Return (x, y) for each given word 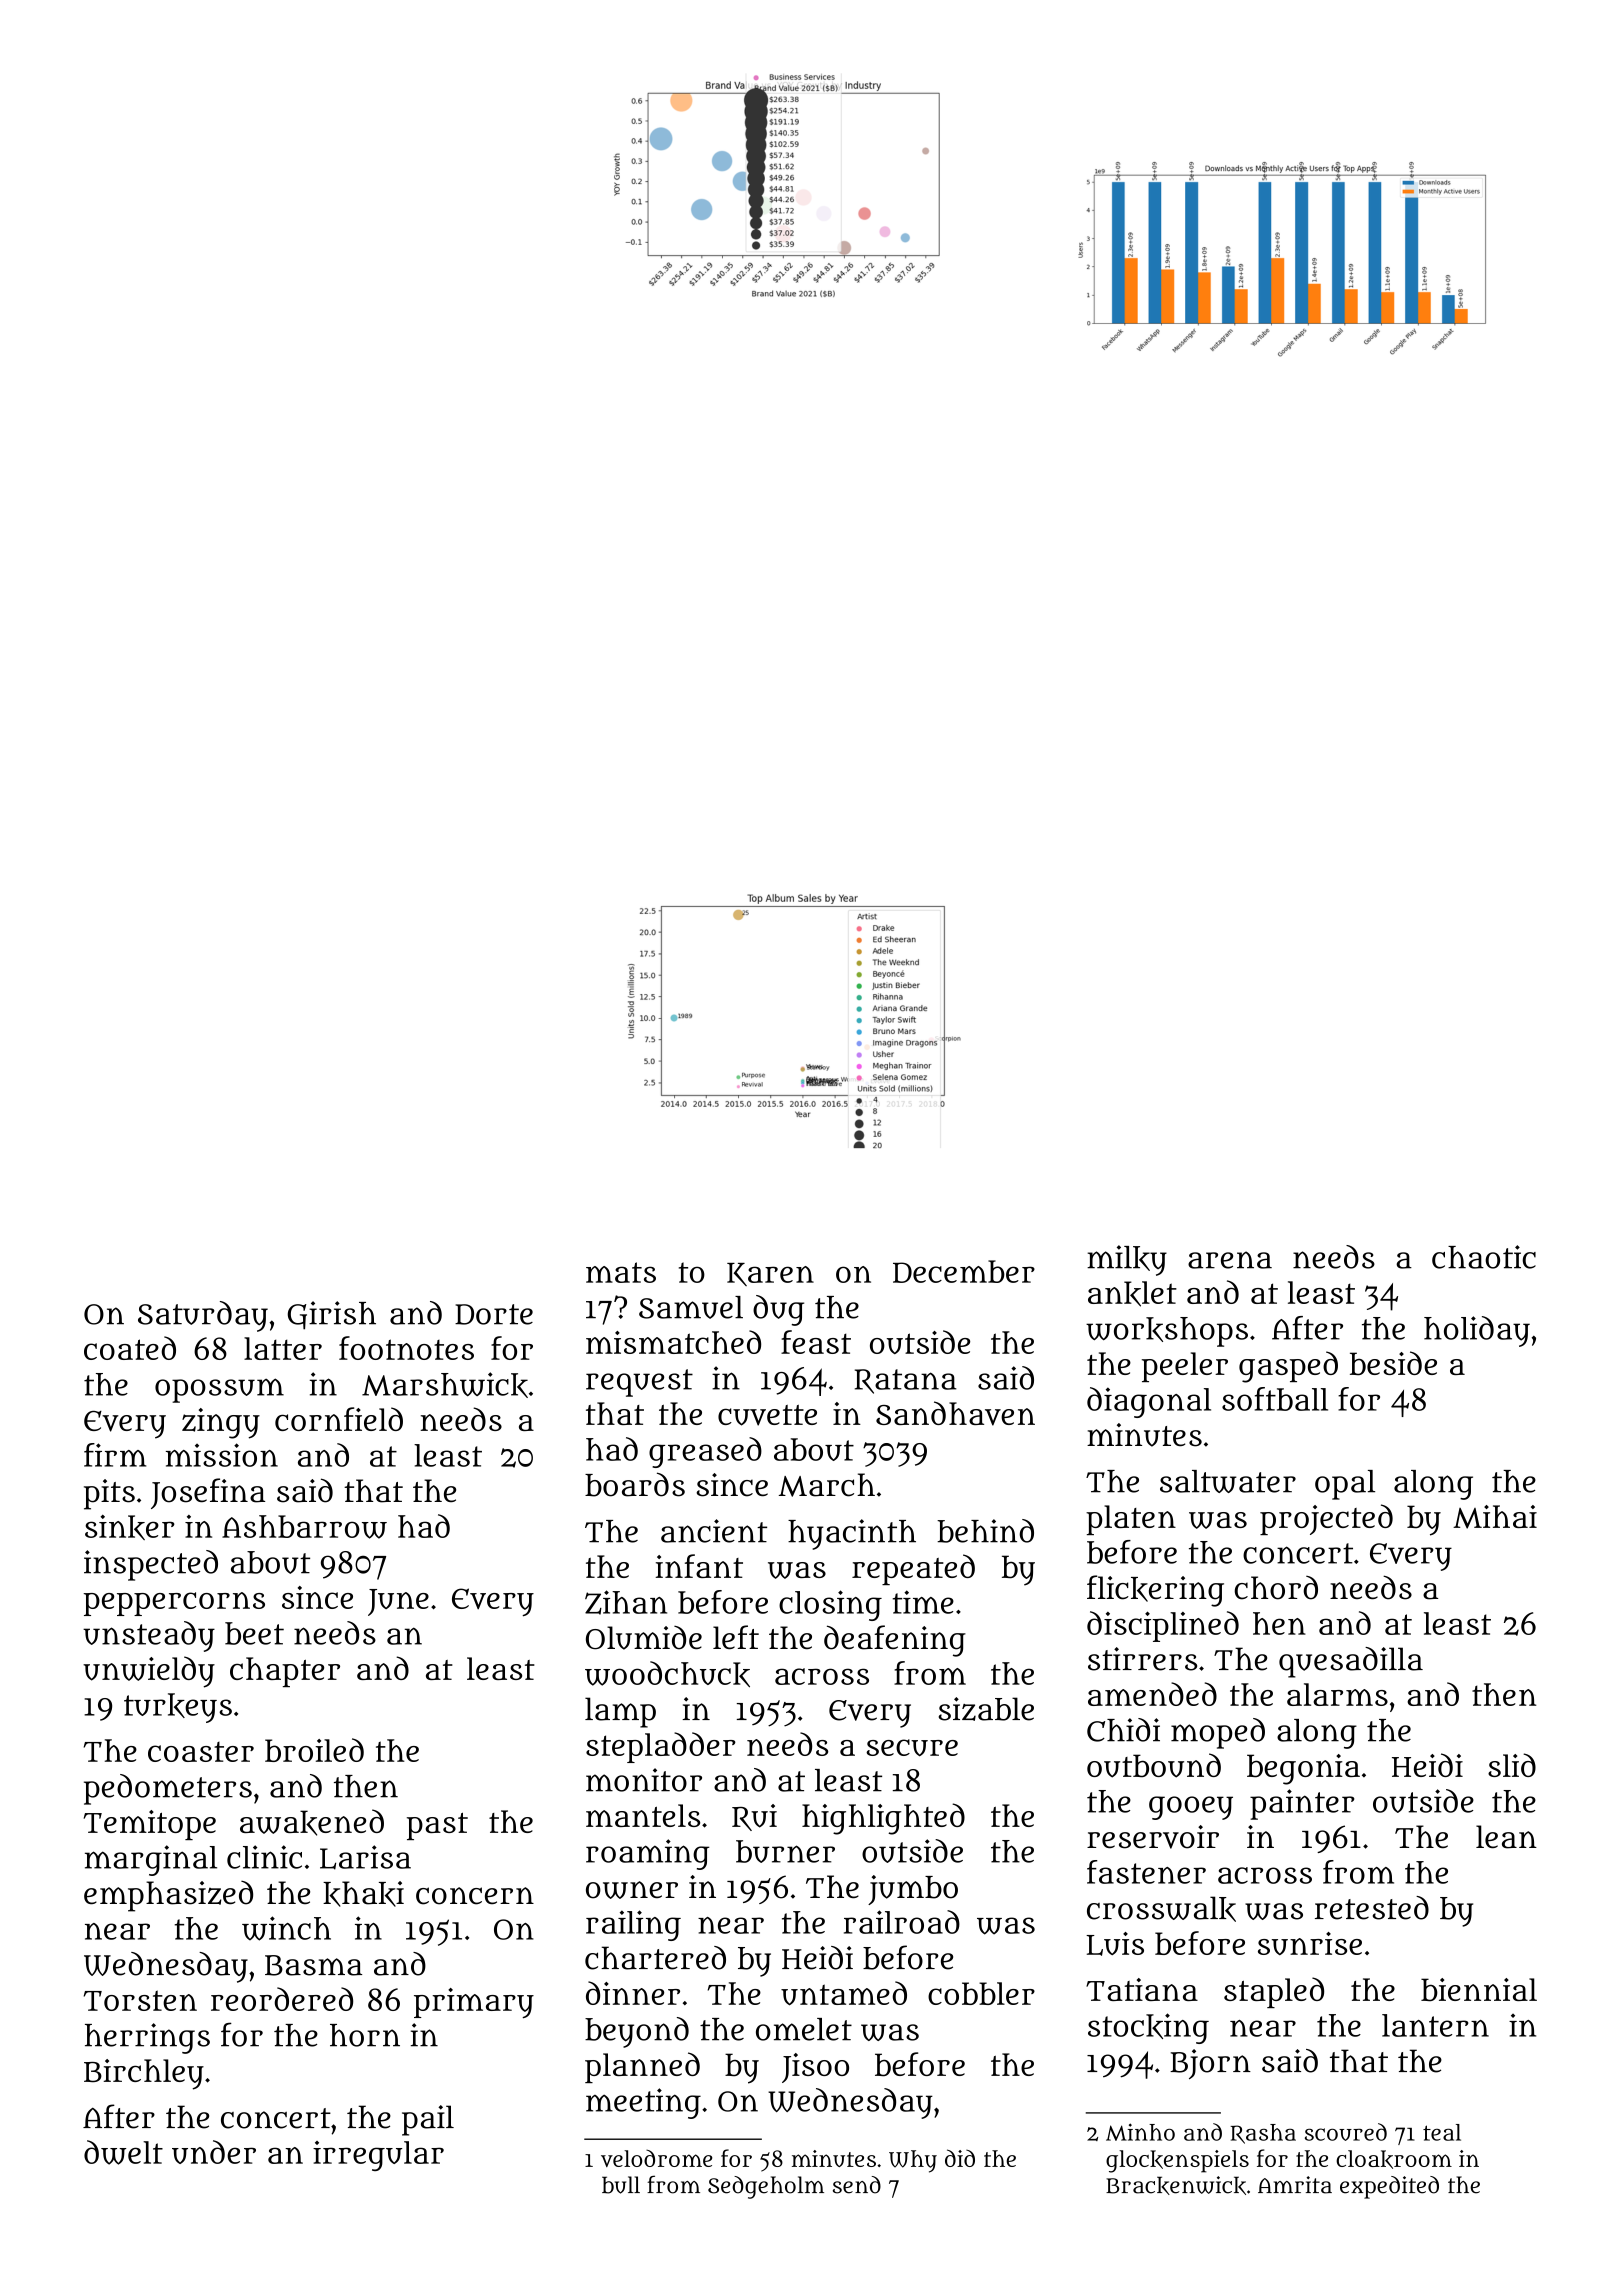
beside (1393, 1363)
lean (1506, 1837)
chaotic (1484, 1257)
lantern (1435, 2025)
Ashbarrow (304, 1527)
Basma (313, 1965)
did (960, 2158)
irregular (378, 2156)
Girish (332, 1315)
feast (816, 1342)
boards (635, 1484)
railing (633, 1925)
